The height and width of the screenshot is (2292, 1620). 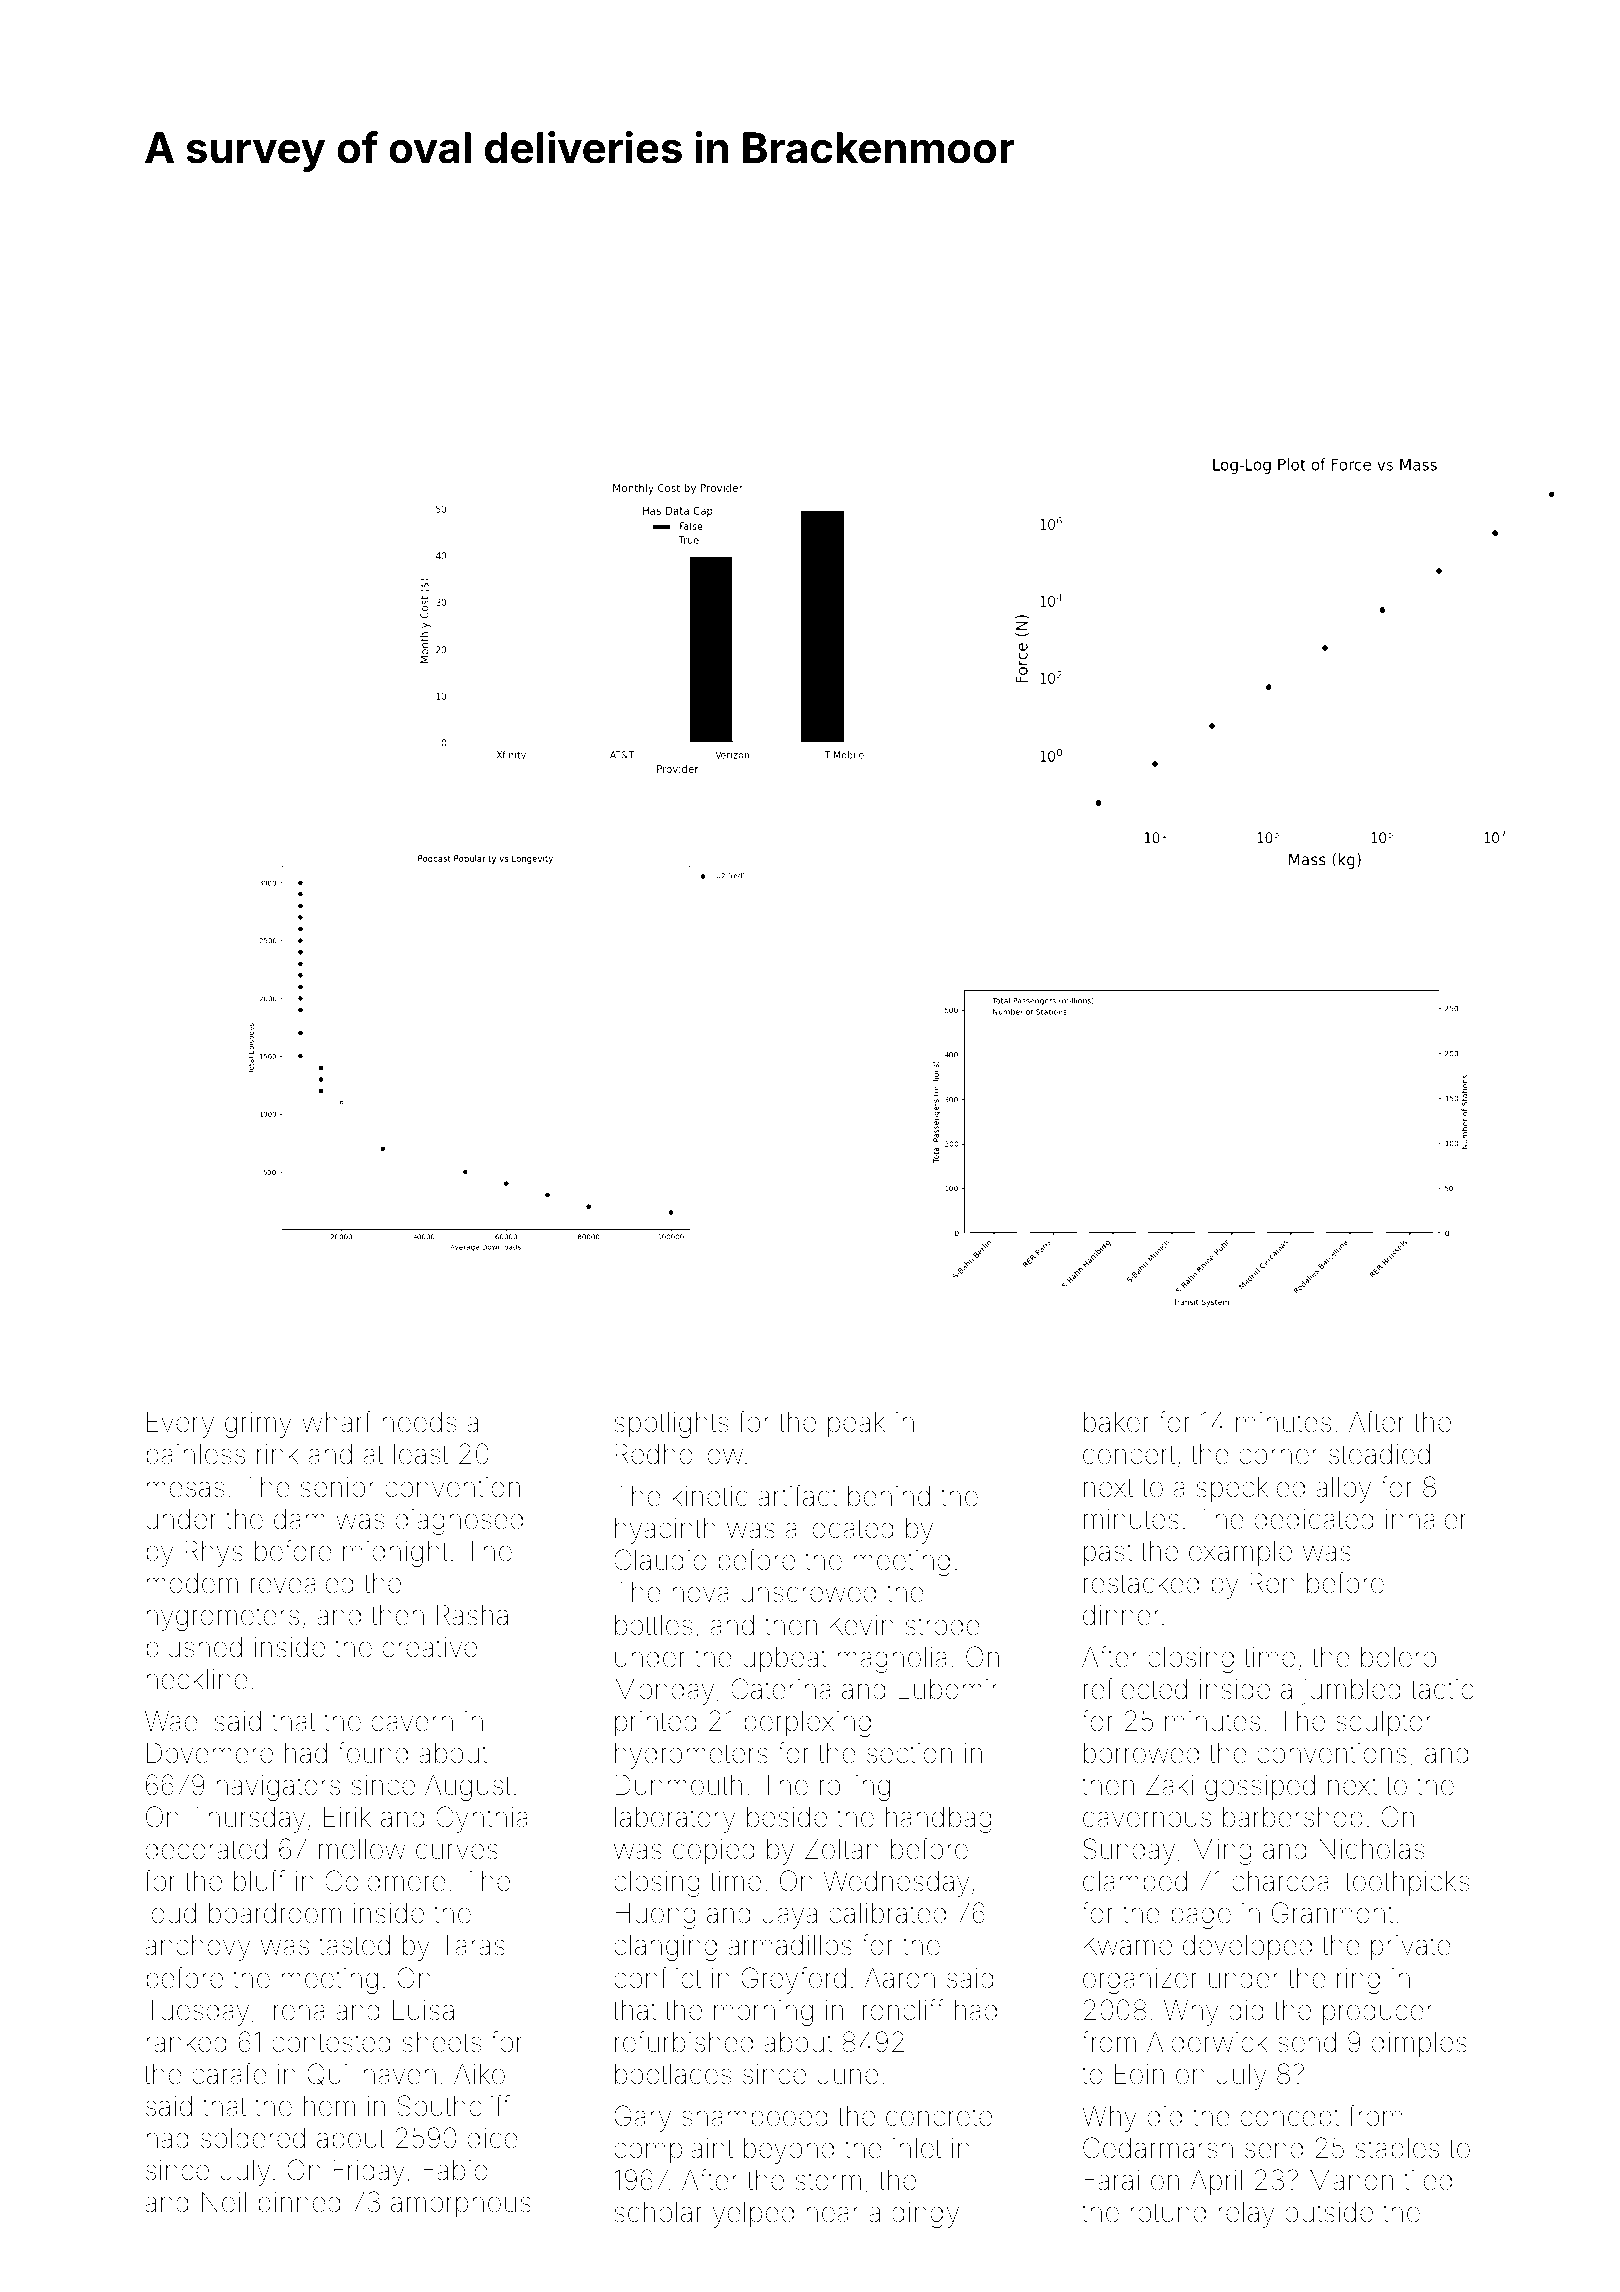 What do you see at coordinates (673, 2074) in the screenshot?
I see `bootlaces` at bounding box center [673, 2074].
